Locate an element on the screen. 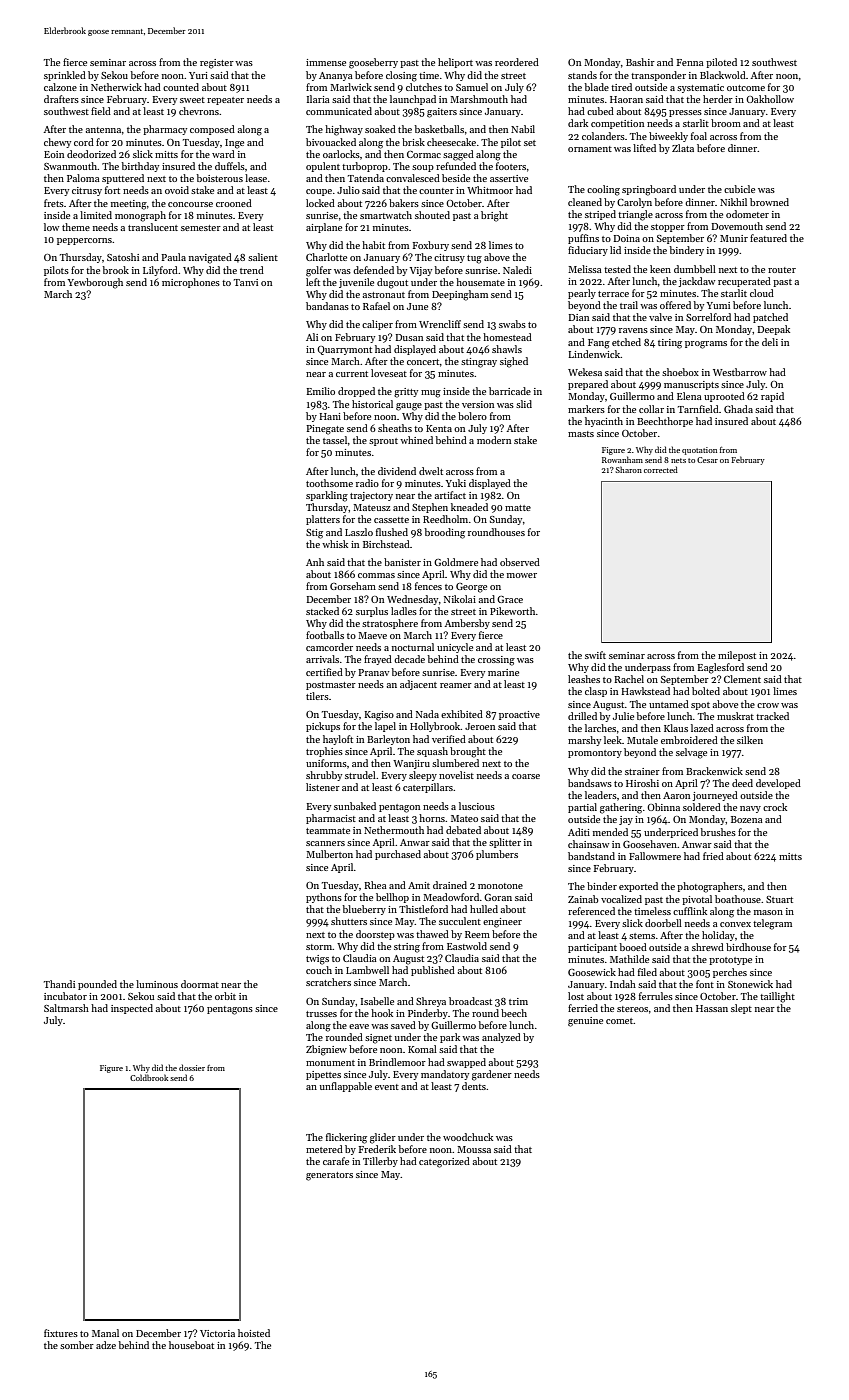 The width and height of the screenshot is (849, 1400). Cesar is located at coordinates (707, 460).
